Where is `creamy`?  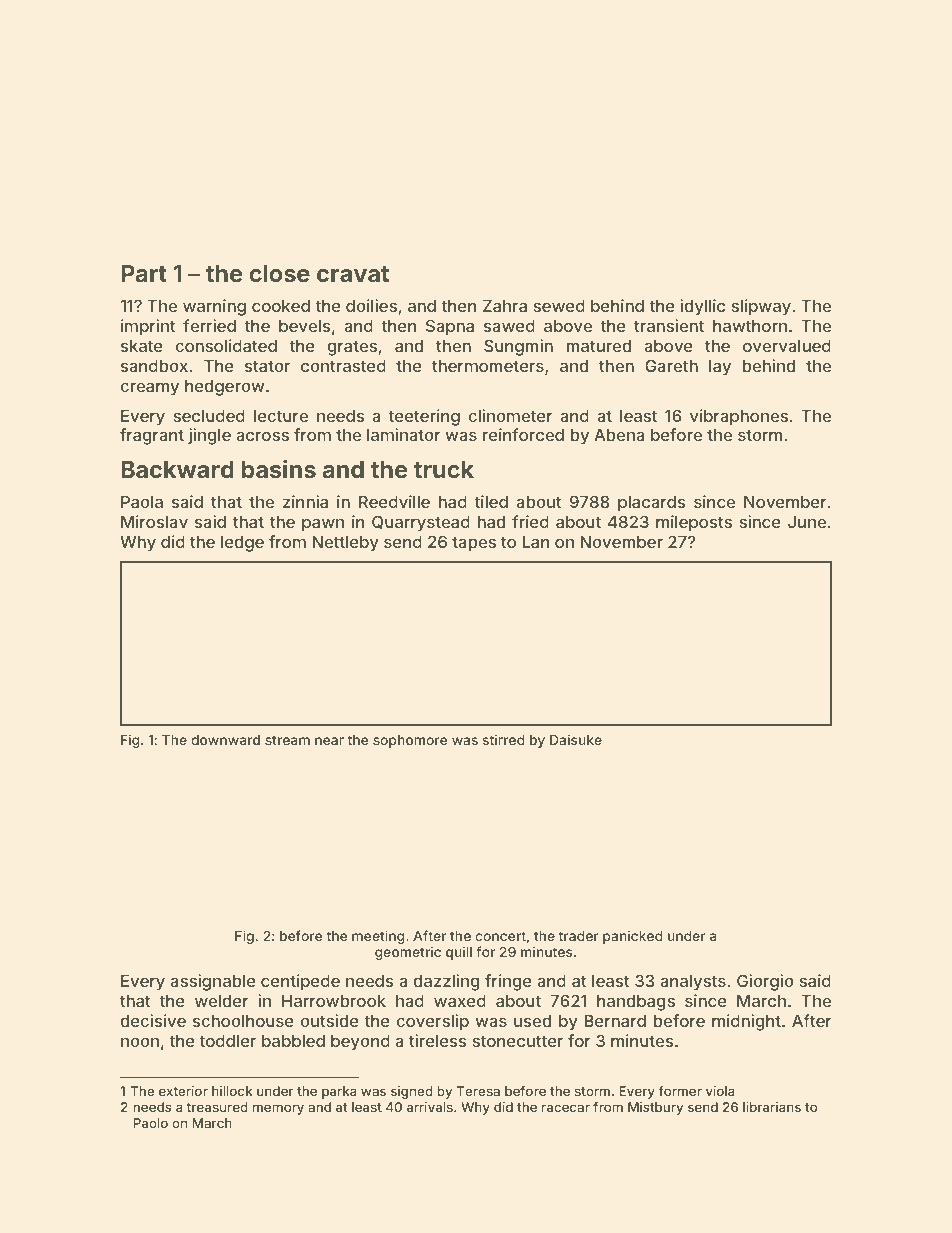
creamy is located at coordinates (149, 389).
